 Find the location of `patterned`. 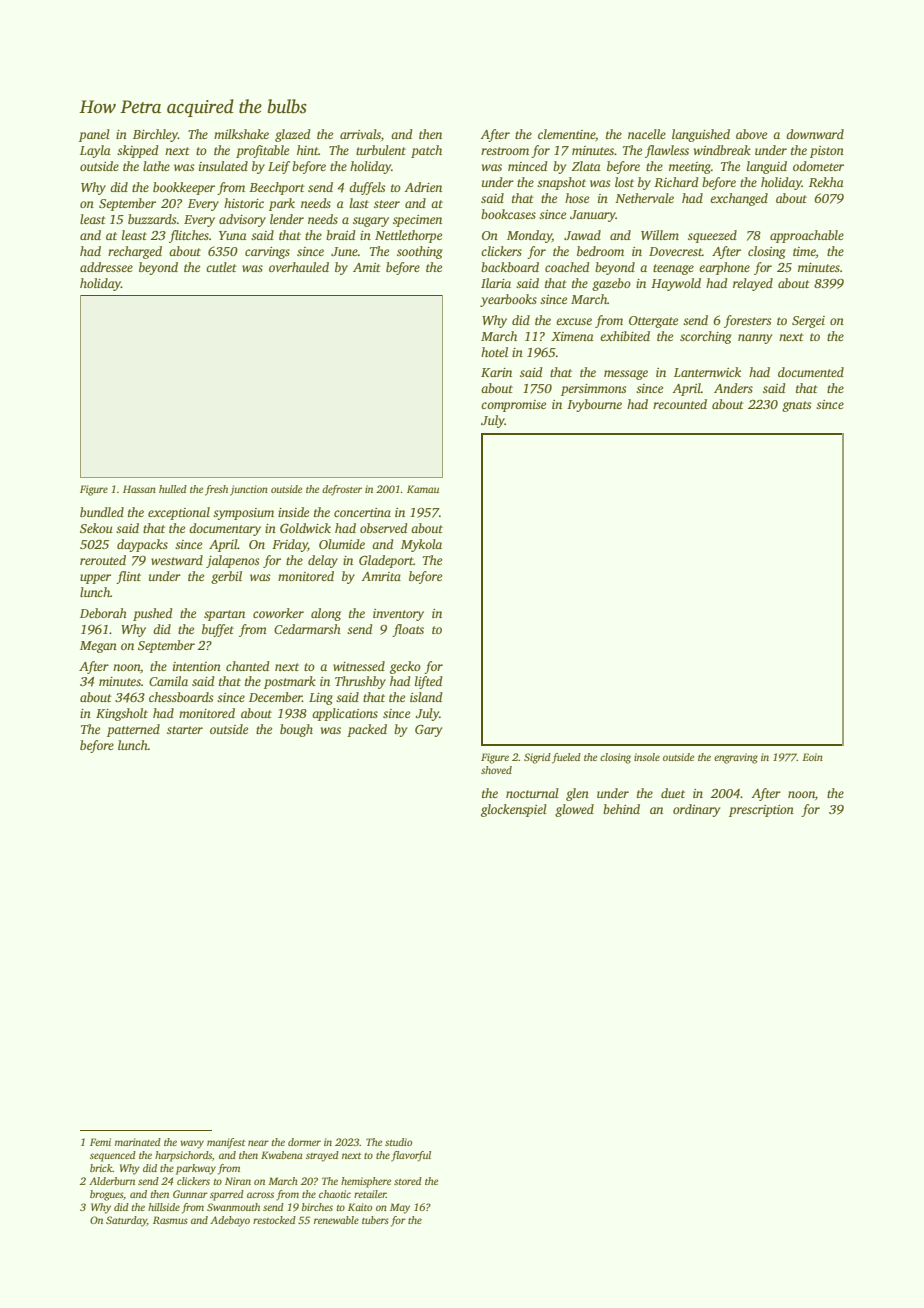

patterned is located at coordinates (133, 730).
